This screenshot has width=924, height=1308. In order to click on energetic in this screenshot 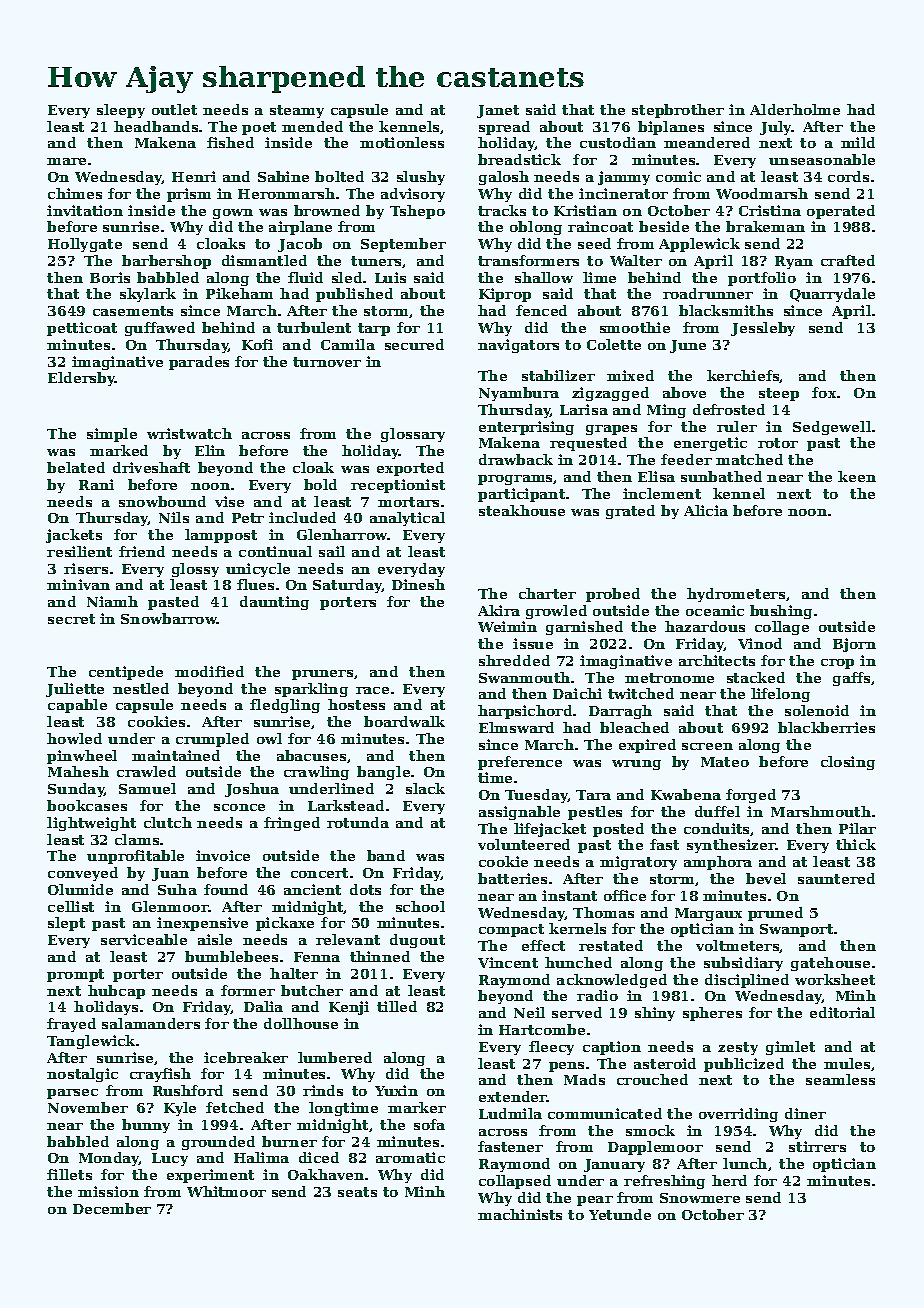, I will do `click(710, 444)`.
